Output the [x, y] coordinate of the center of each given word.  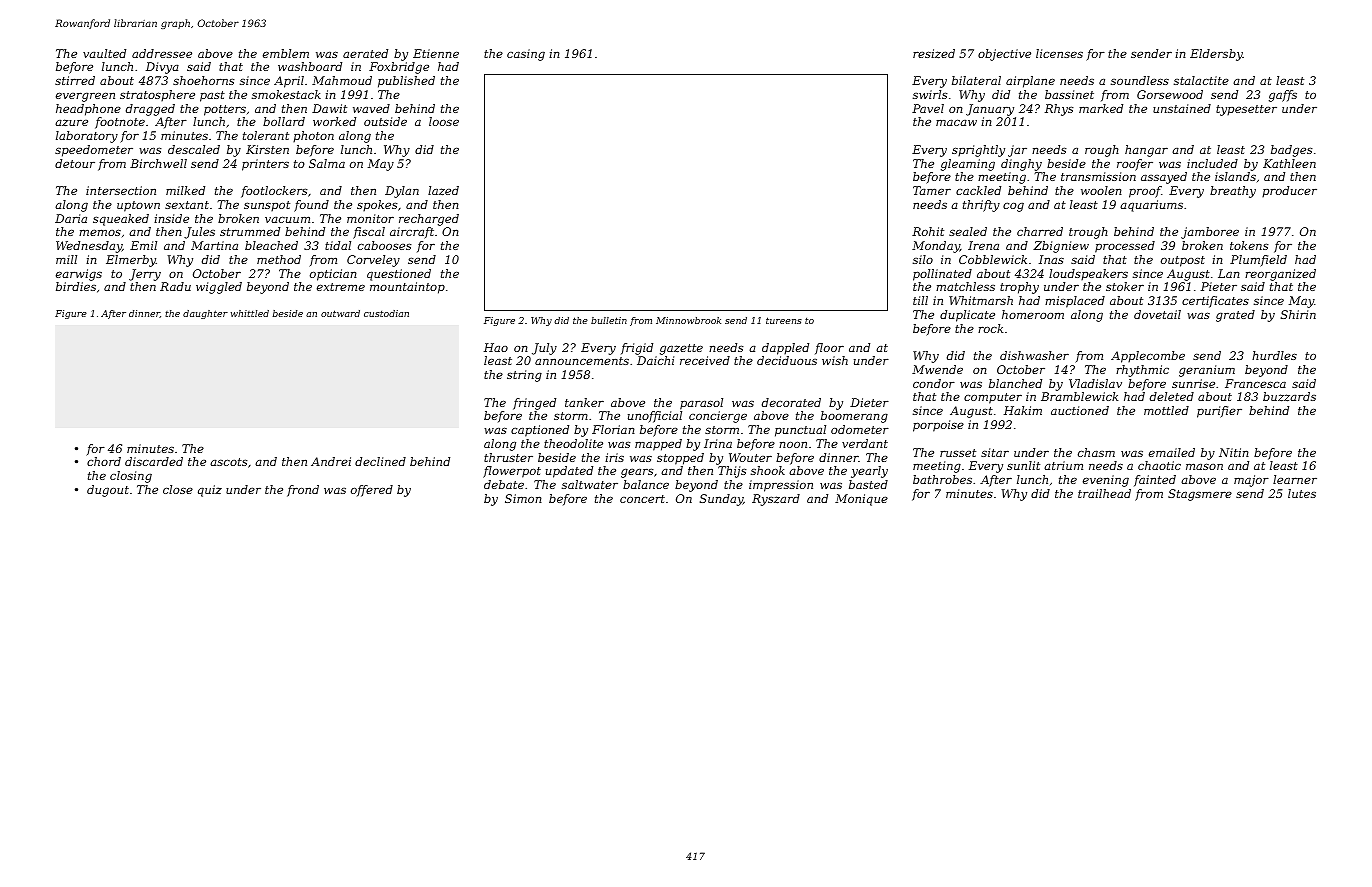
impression [781, 486]
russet [958, 453]
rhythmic [1142, 371]
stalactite [1201, 80]
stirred [75, 80]
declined [380, 461]
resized [934, 53]
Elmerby [131, 261]
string [524, 376]
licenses [1059, 53]
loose [444, 121]
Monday [936, 247]
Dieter [869, 402]
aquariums [1151, 206]
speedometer [94, 151]
